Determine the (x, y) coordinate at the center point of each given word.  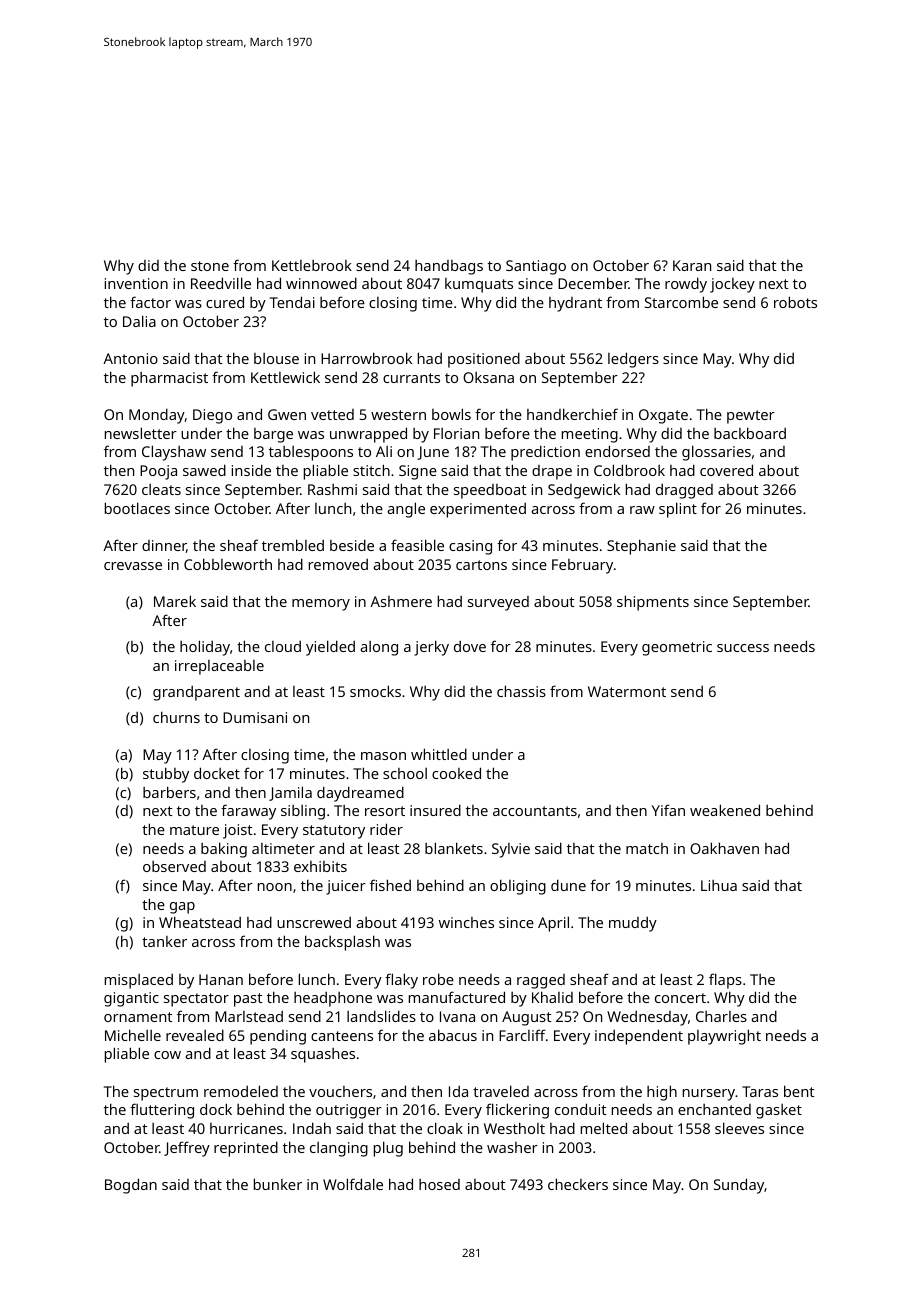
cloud (283, 646)
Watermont (627, 691)
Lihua (719, 885)
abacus (453, 1035)
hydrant (575, 304)
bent (799, 1091)
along (379, 648)
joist (238, 831)
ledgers (633, 360)
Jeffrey (187, 1149)
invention (136, 283)
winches (466, 922)
